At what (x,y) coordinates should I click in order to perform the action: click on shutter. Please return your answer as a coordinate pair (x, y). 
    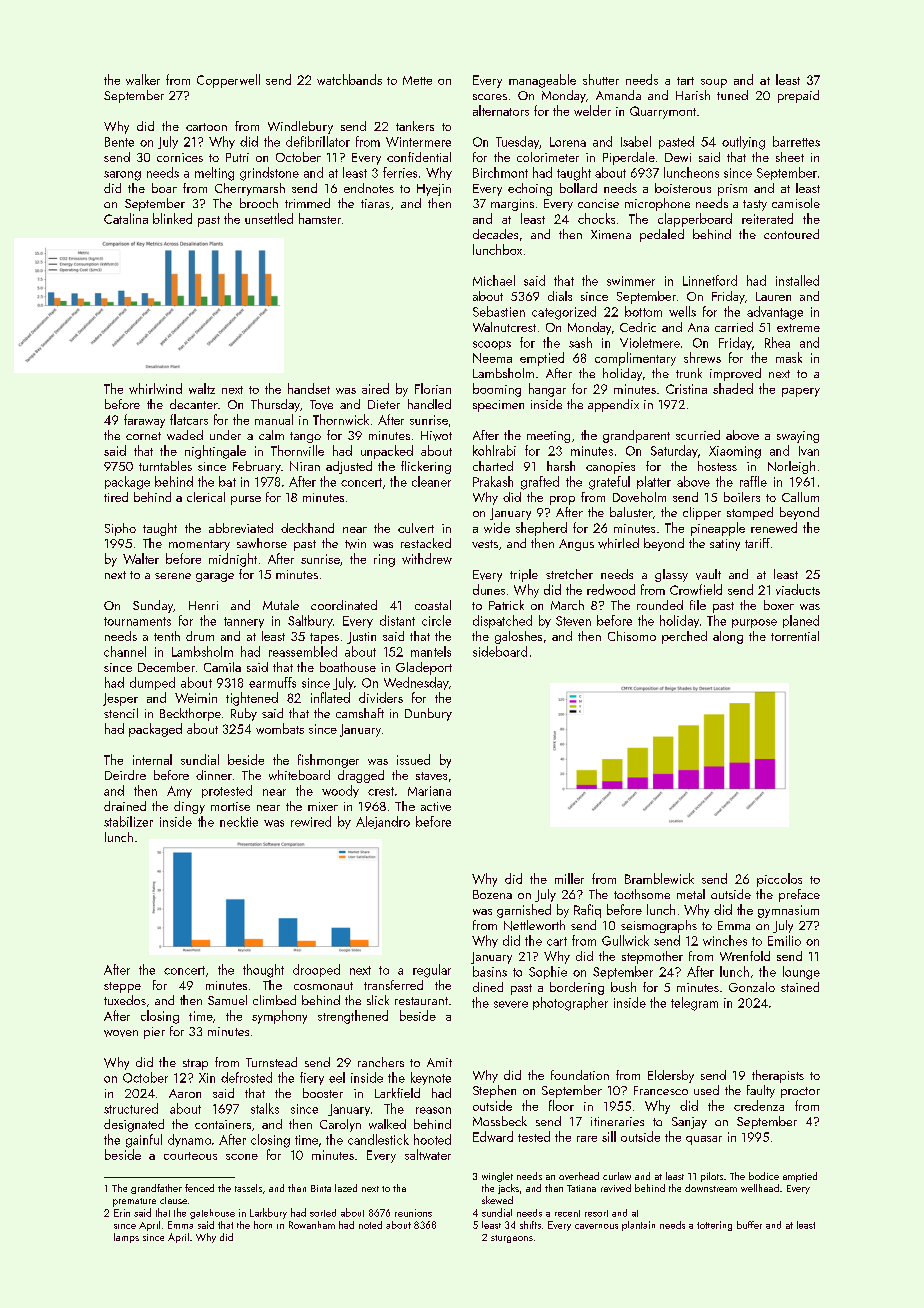
    Looking at the image, I should click on (601, 79).
